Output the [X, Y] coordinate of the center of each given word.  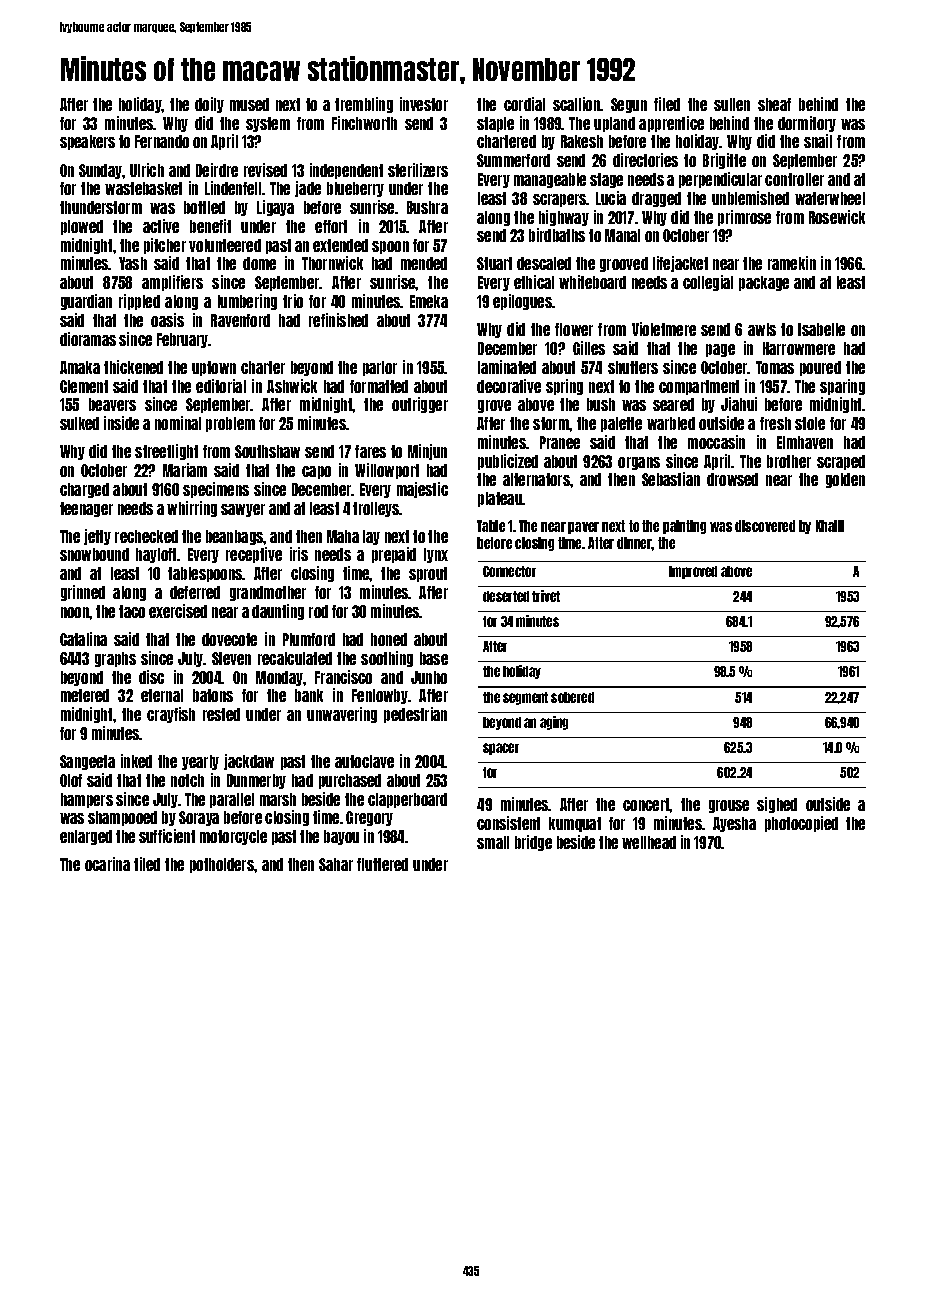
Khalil [830, 526]
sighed [777, 805]
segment [525, 698]
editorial [221, 386]
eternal [162, 695]
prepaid [394, 555]
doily [209, 105]
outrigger [420, 405]
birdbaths [557, 235]
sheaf [774, 104]
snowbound [94, 554]
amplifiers [172, 283]
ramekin [792, 263]
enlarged [86, 837]
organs [639, 463]
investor [424, 104]
